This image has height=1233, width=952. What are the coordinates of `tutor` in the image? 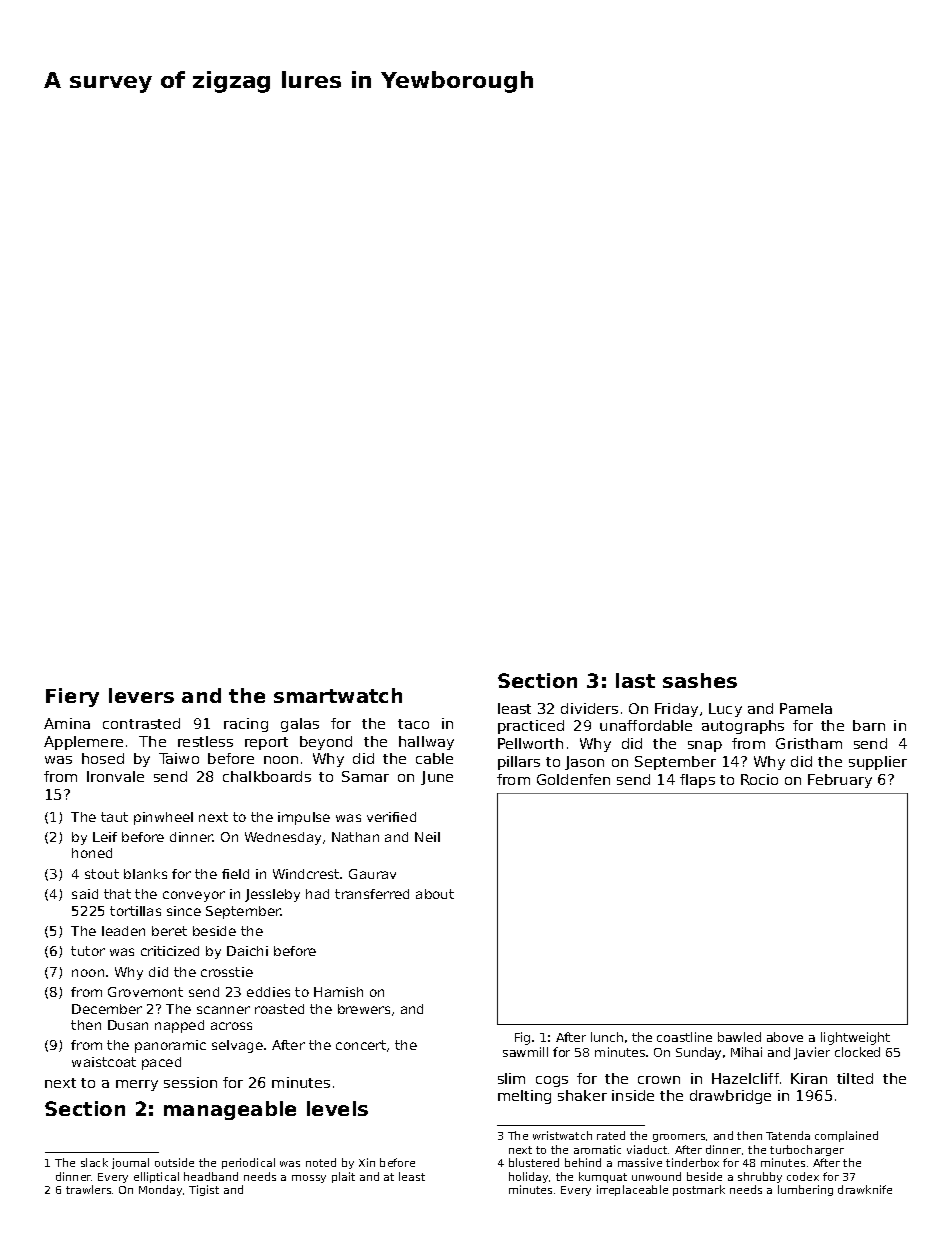 It's located at (88, 951).
